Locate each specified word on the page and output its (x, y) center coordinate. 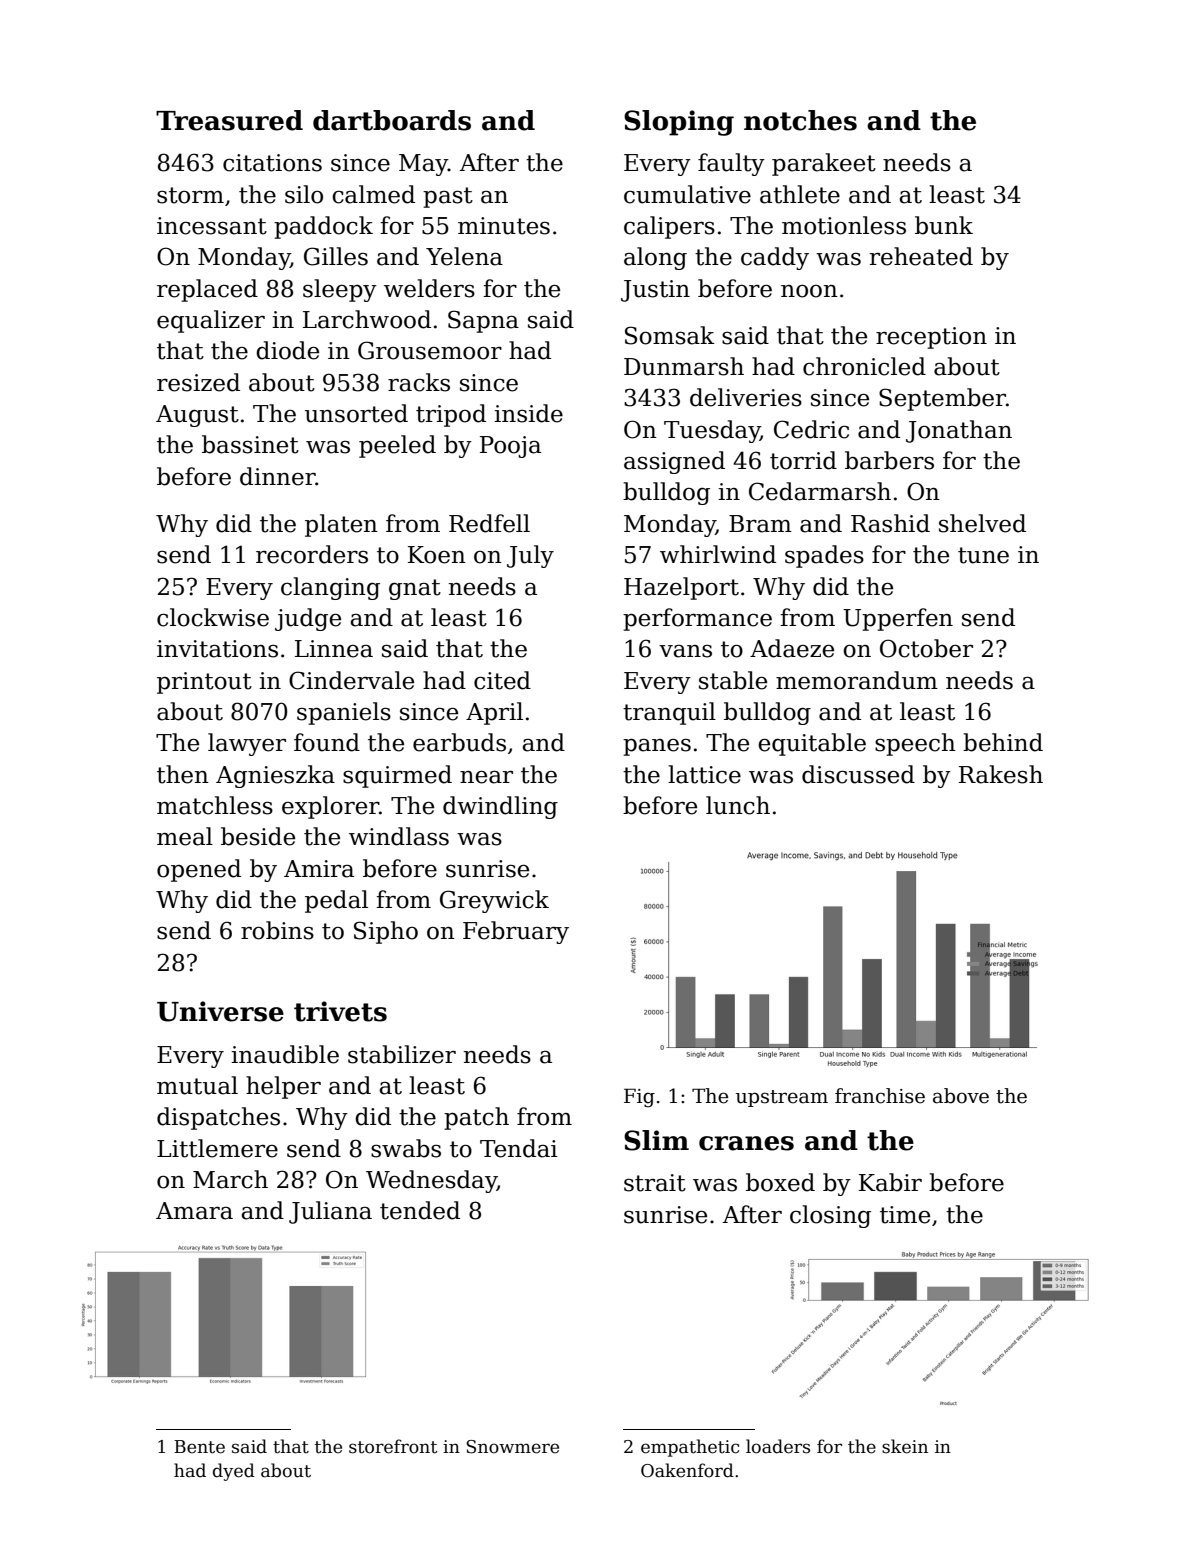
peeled (397, 446)
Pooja (510, 447)
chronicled (864, 366)
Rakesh (1001, 774)
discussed (858, 774)
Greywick (494, 901)
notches (800, 120)
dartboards (392, 120)
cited (502, 680)
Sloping (679, 123)
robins (277, 930)
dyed (234, 1472)
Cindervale (351, 680)
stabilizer (402, 1054)
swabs (406, 1148)
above (961, 1096)
